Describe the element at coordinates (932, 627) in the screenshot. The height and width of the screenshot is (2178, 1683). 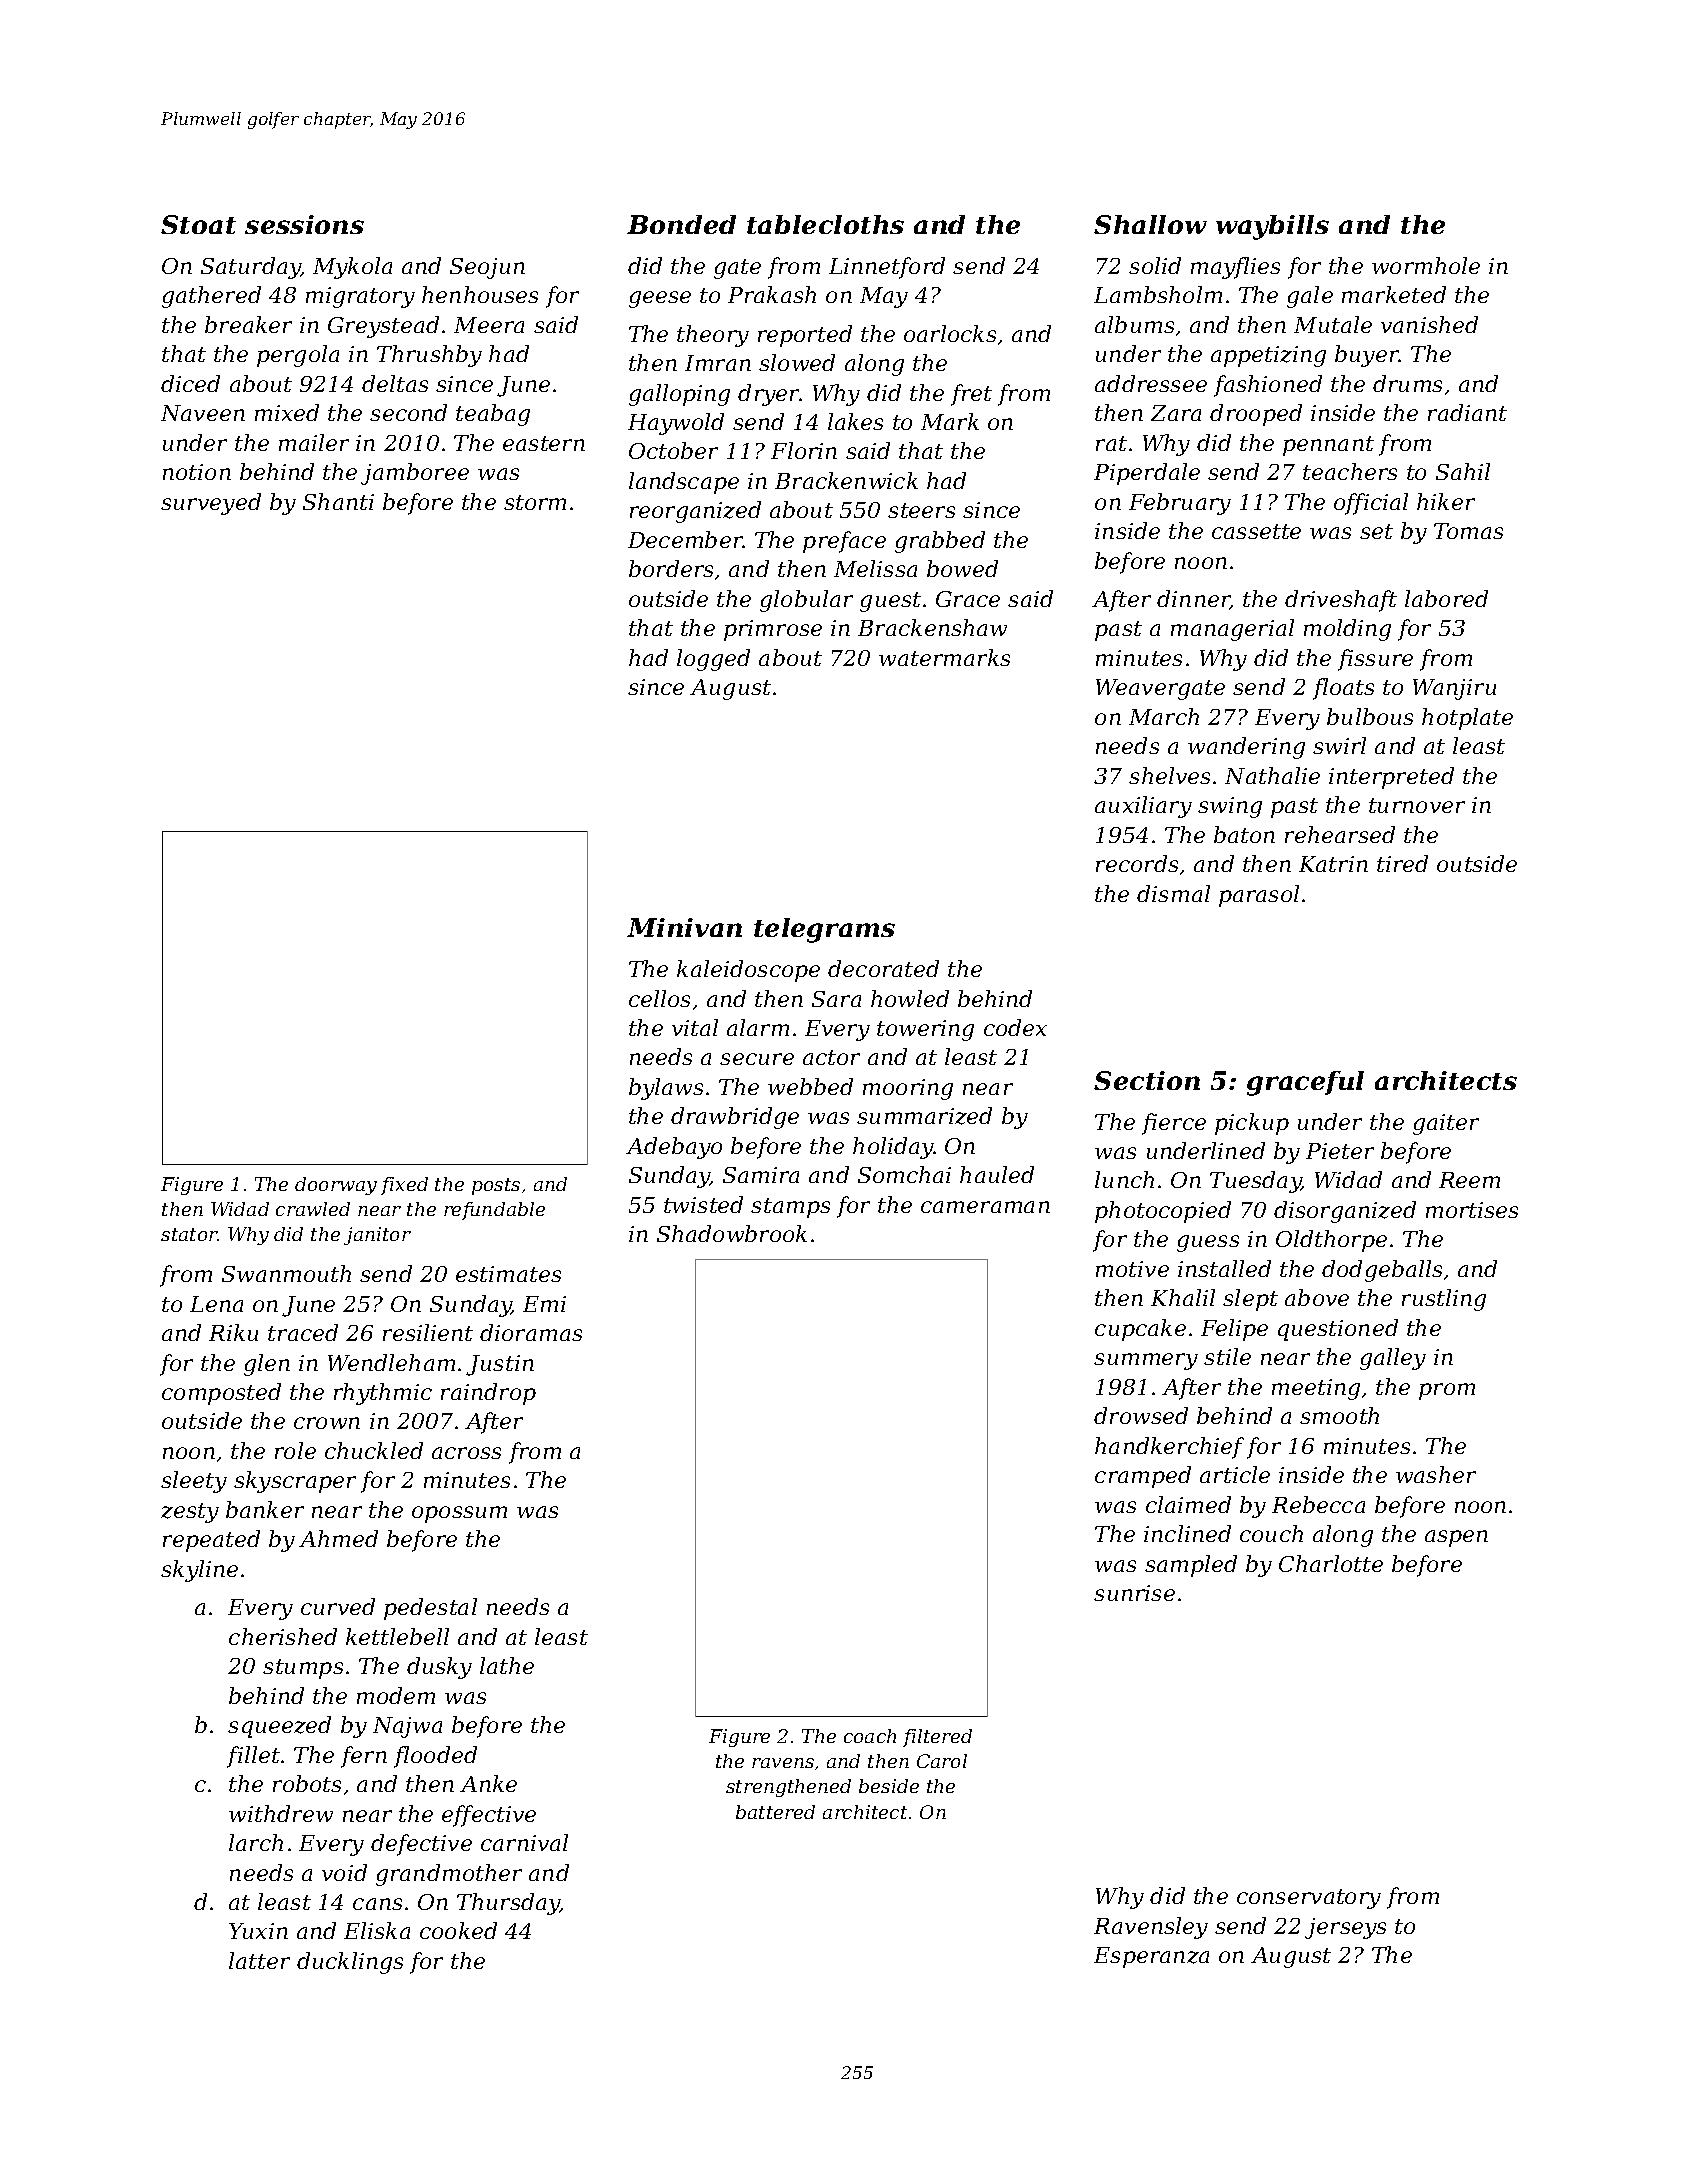
I see `Brackenshaw` at that location.
